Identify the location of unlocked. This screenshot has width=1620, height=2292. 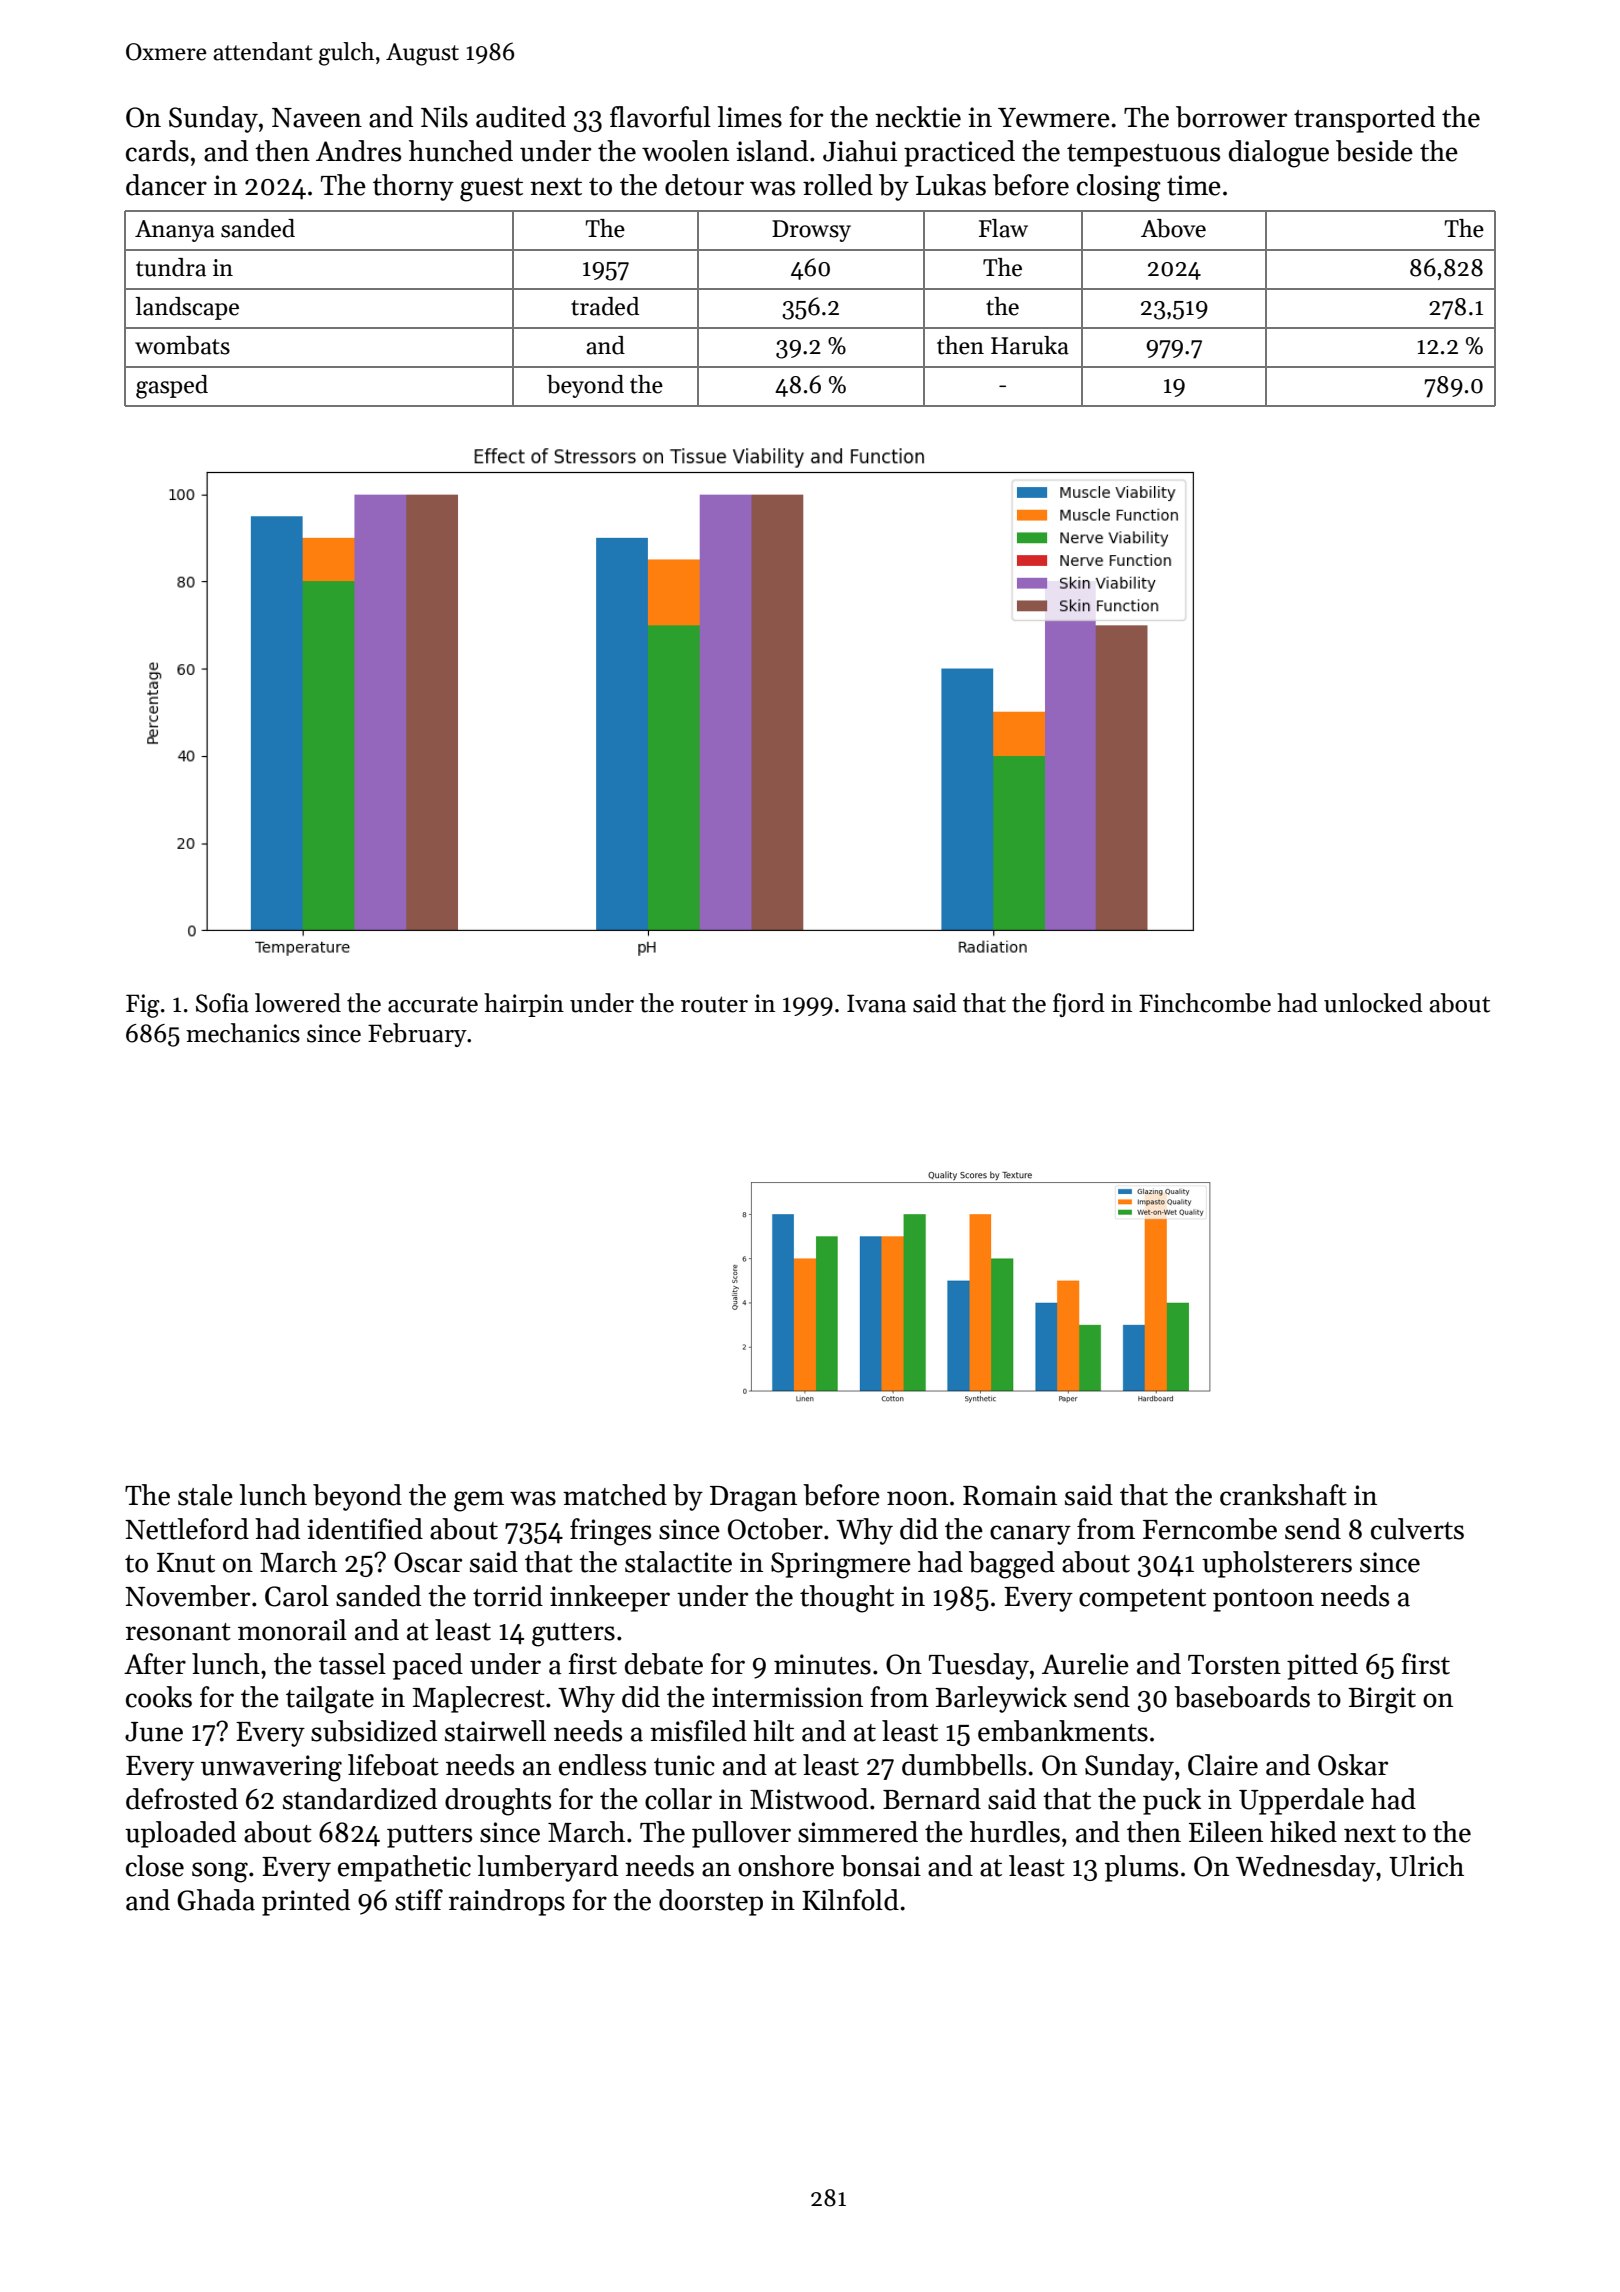
(1373, 1003).
